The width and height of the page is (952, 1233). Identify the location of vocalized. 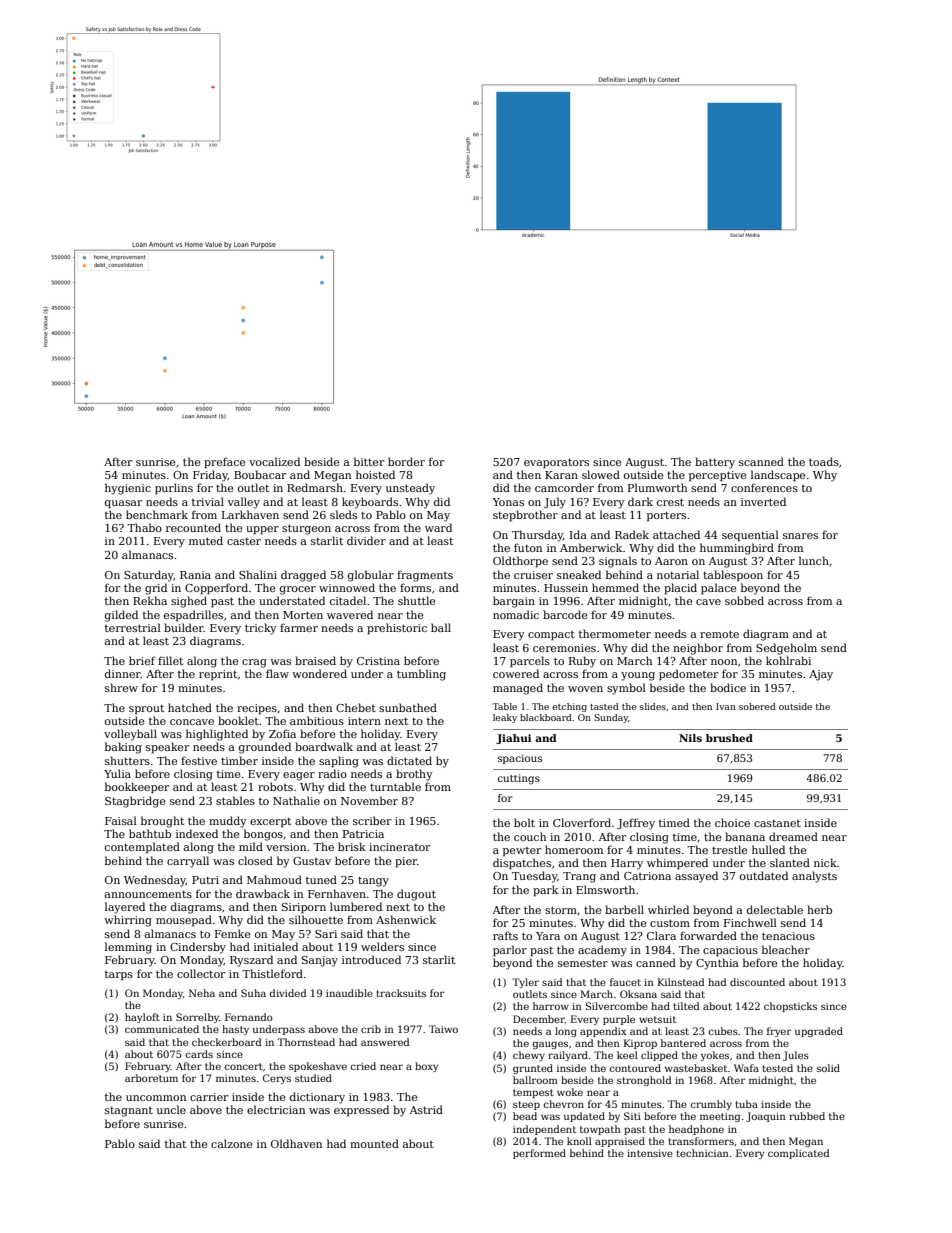
(274, 461).
